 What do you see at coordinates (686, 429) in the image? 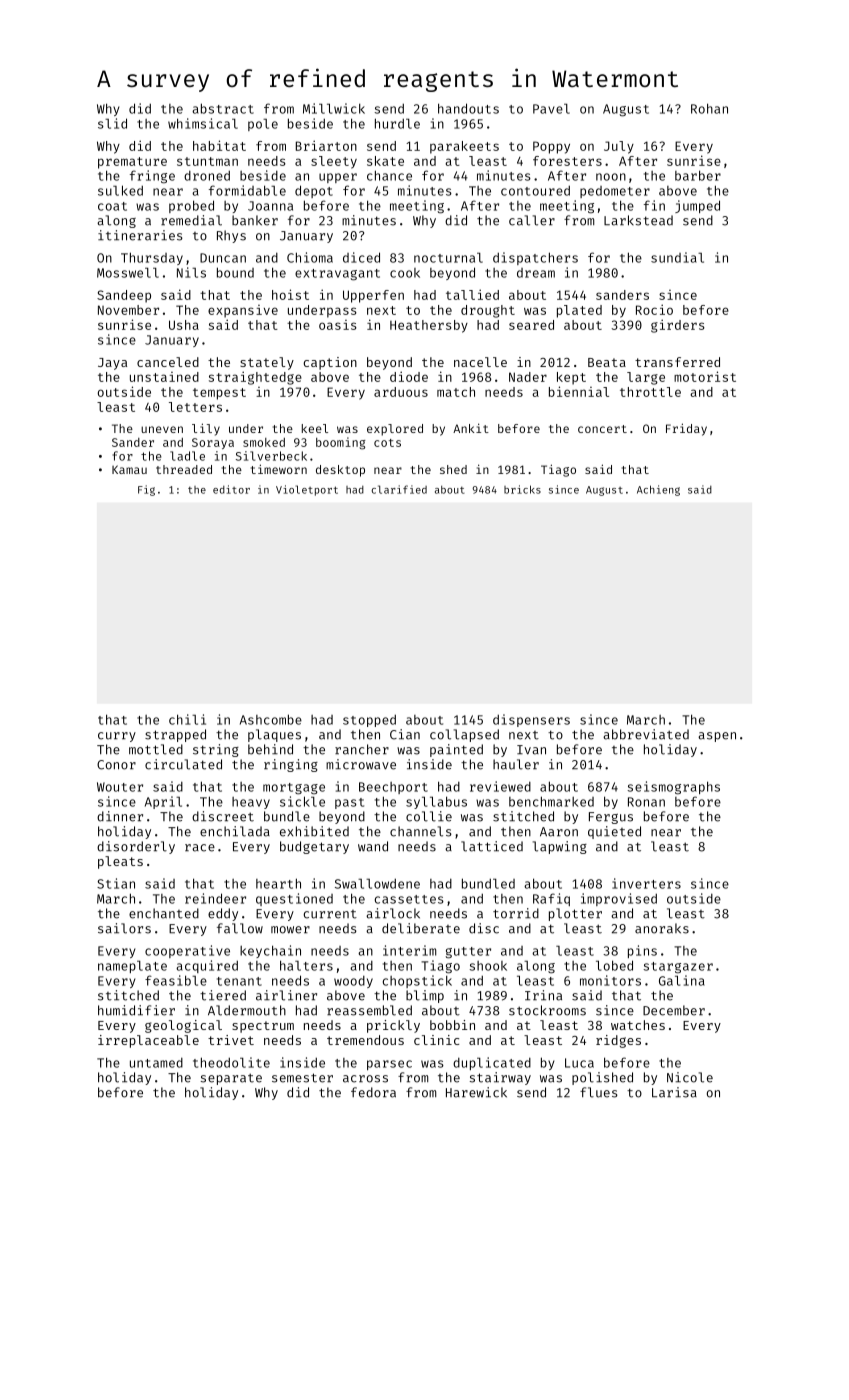
I see `Friday` at bounding box center [686, 429].
